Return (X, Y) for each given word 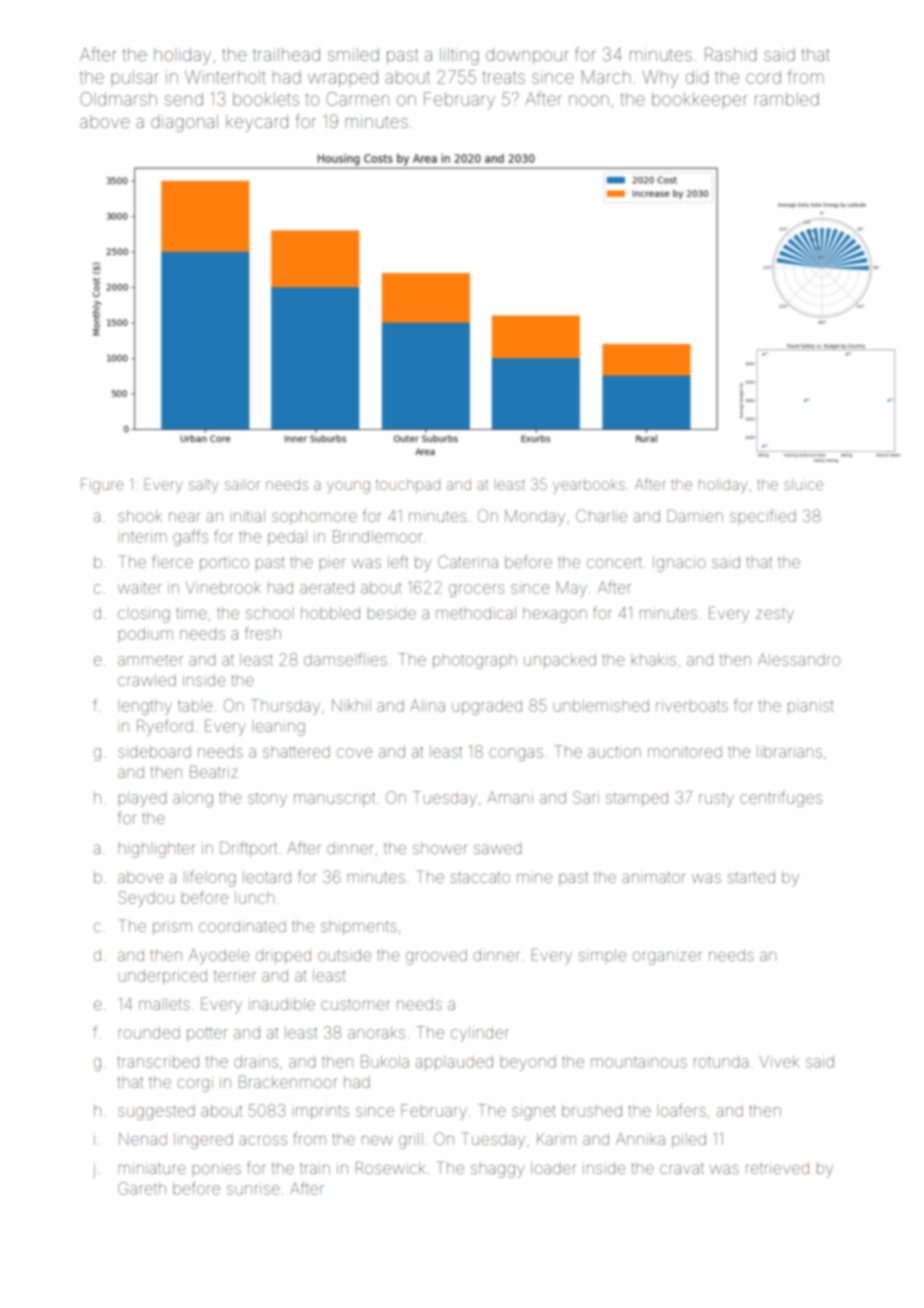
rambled (787, 99)
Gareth (142, 1188)
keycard (257, 123)
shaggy (497, 1171)
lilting (459, 56)
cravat (682, 1169)
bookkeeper (700, 100)
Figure (102, 486)
